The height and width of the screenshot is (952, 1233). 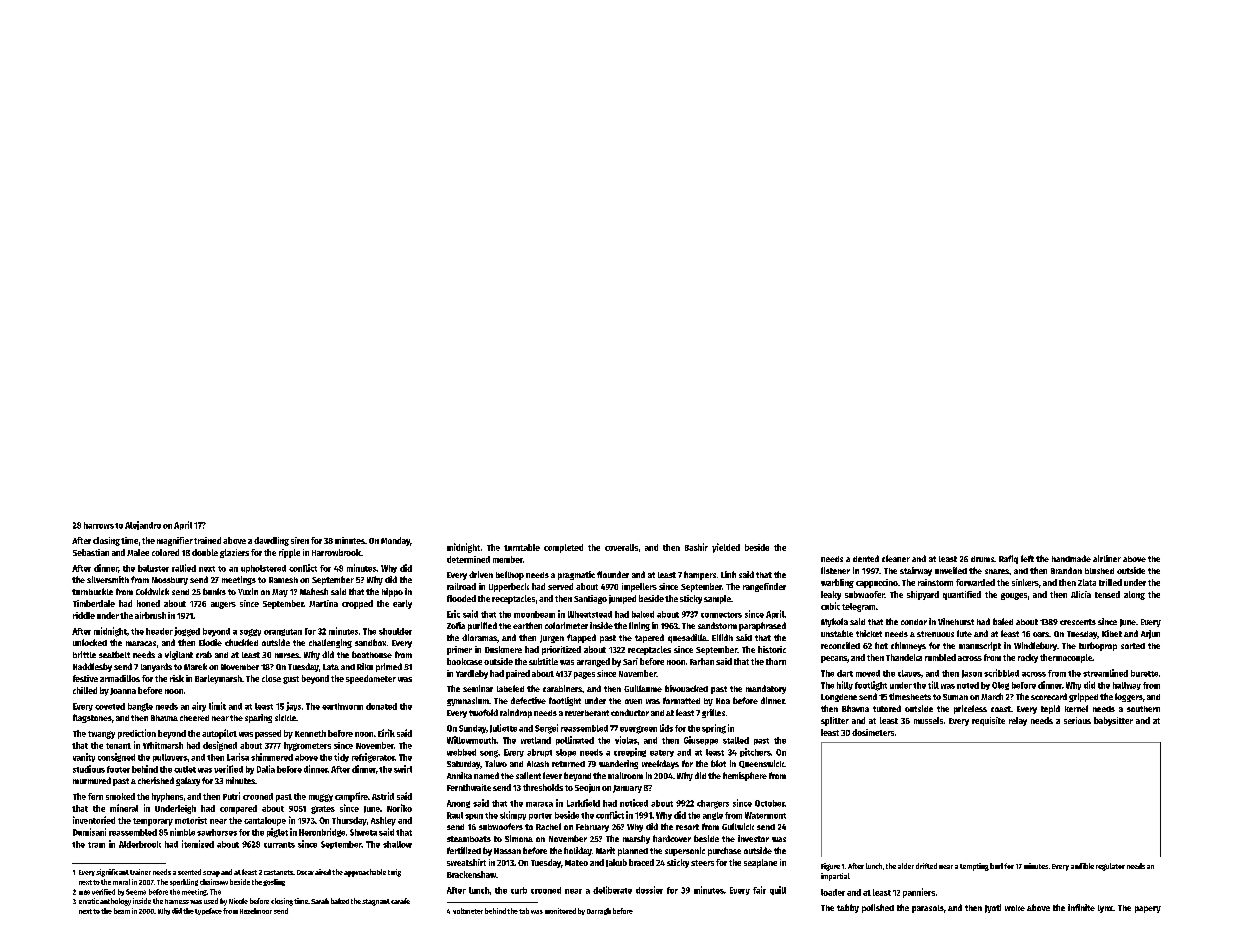 I want to click on Akash, so click(x=538, y=764).
